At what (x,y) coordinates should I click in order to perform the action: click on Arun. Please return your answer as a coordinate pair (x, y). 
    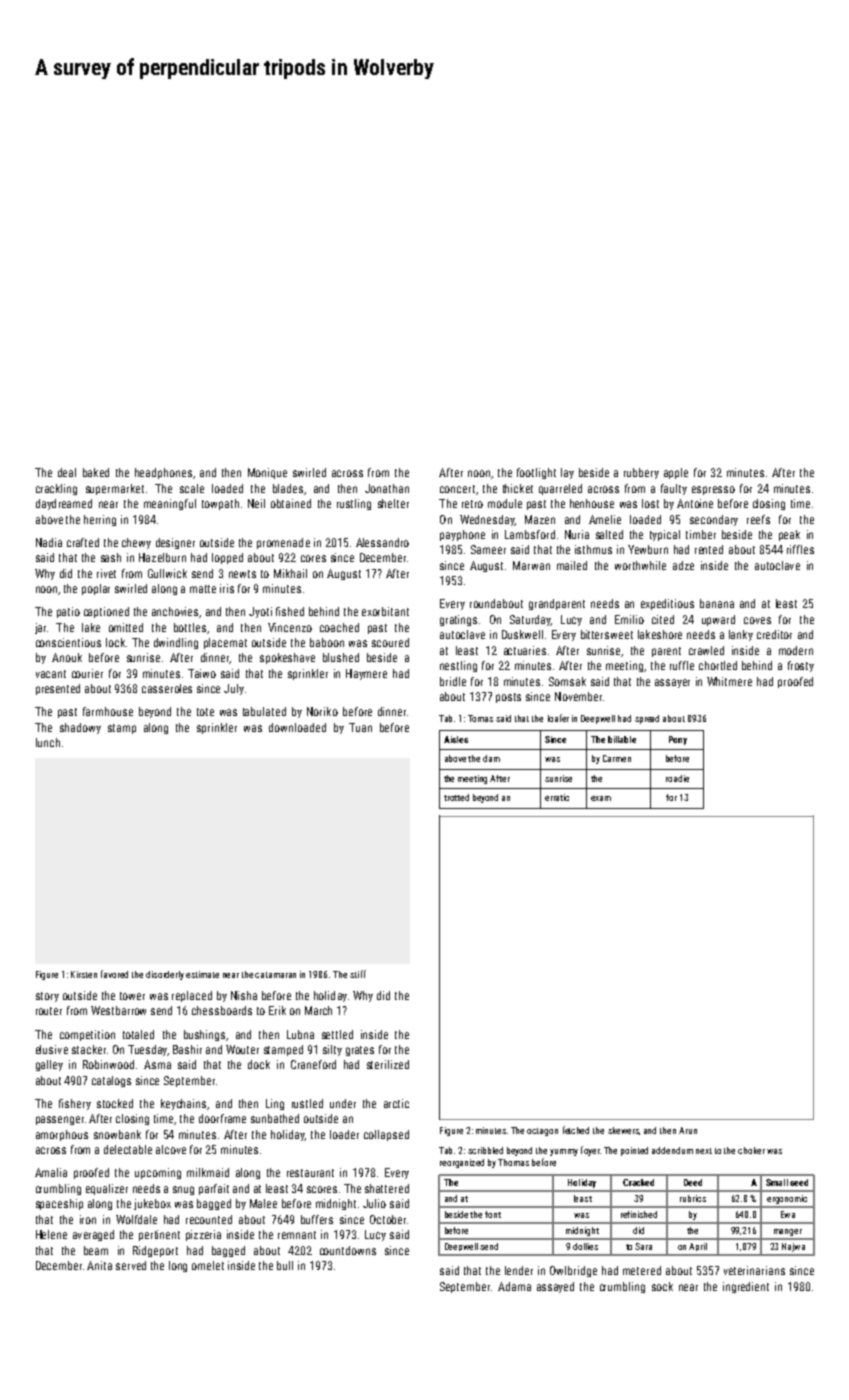
    Looking at the image, I should click on (688, 1130).
